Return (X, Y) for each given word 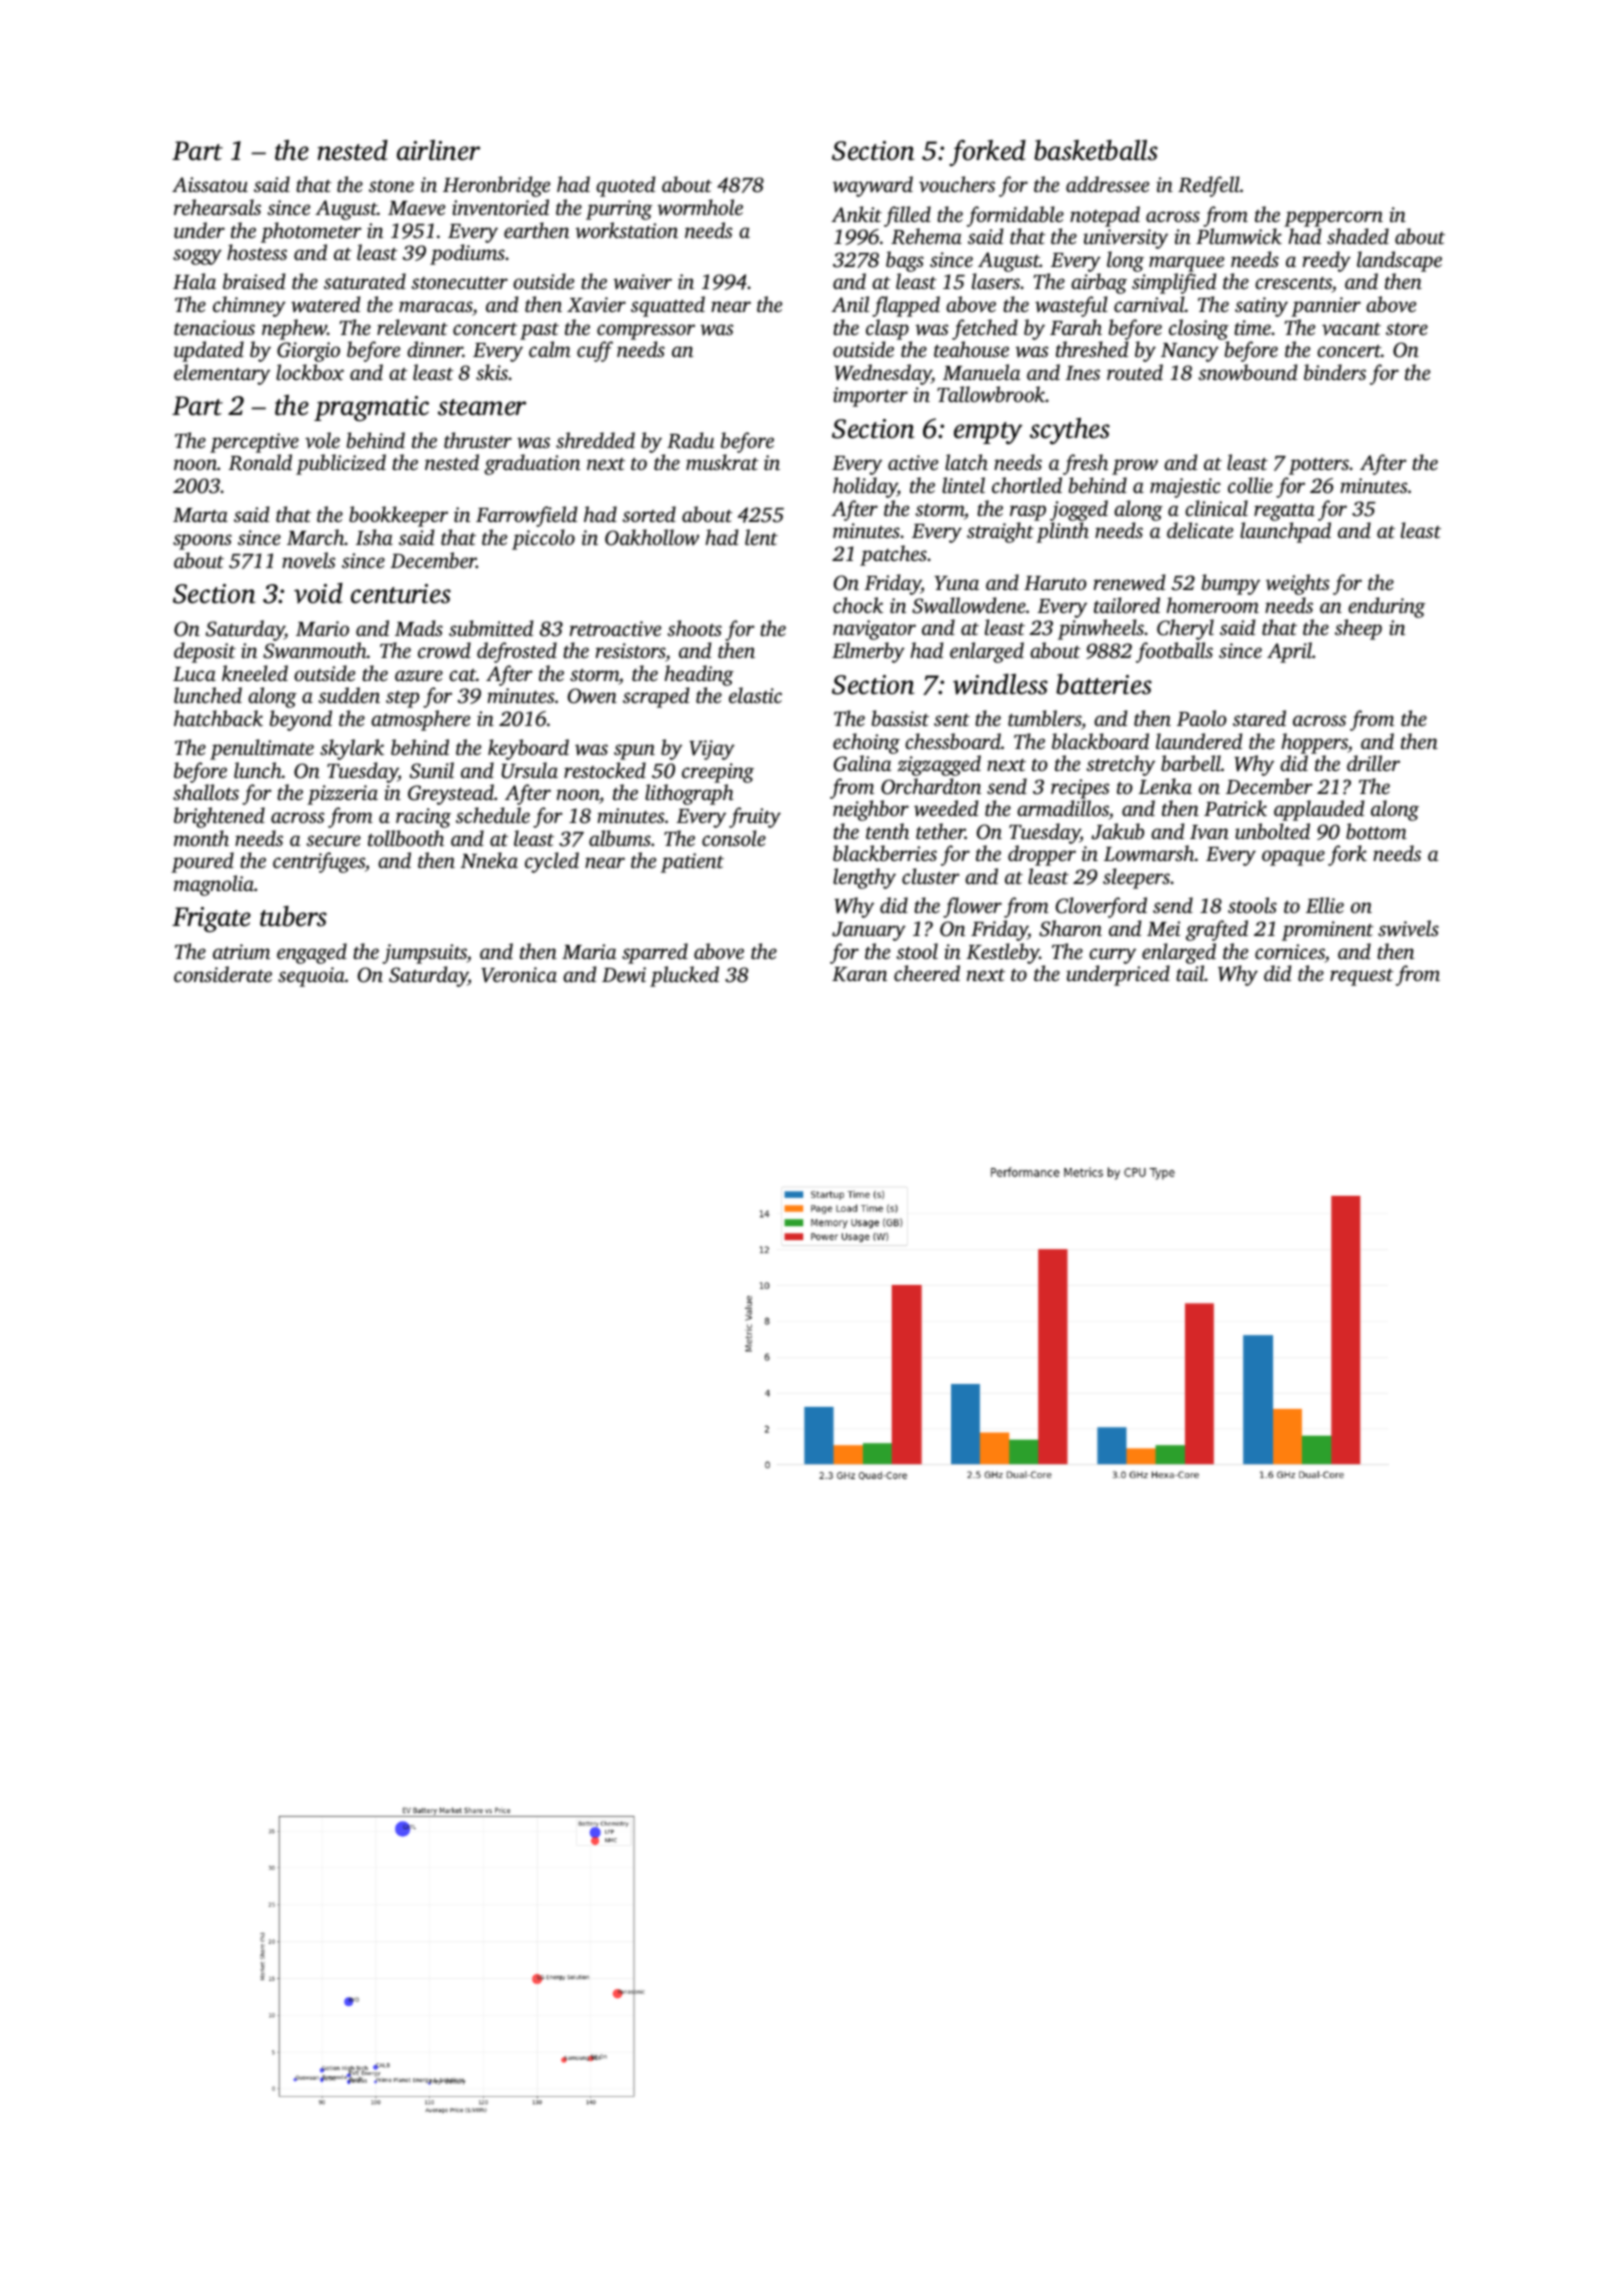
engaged (312, 953)
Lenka (1165, 786)
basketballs (1096, 150)
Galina (862, 763)
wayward (873, 186)
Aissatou (210, 184)
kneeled (255, 673)
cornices (1290, 951)
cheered (927, 973)
